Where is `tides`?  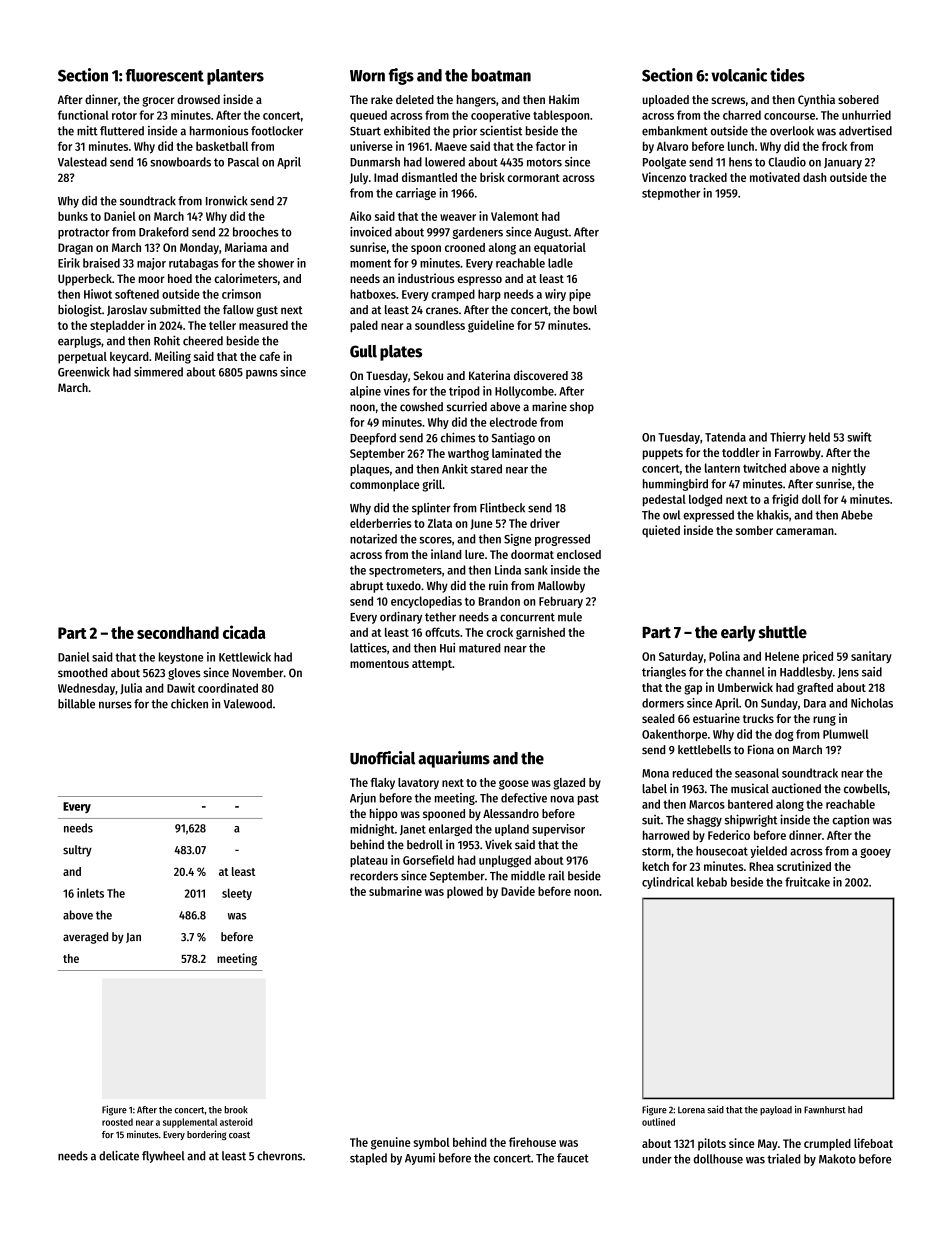
tides is located at coordinates (787, 75).
